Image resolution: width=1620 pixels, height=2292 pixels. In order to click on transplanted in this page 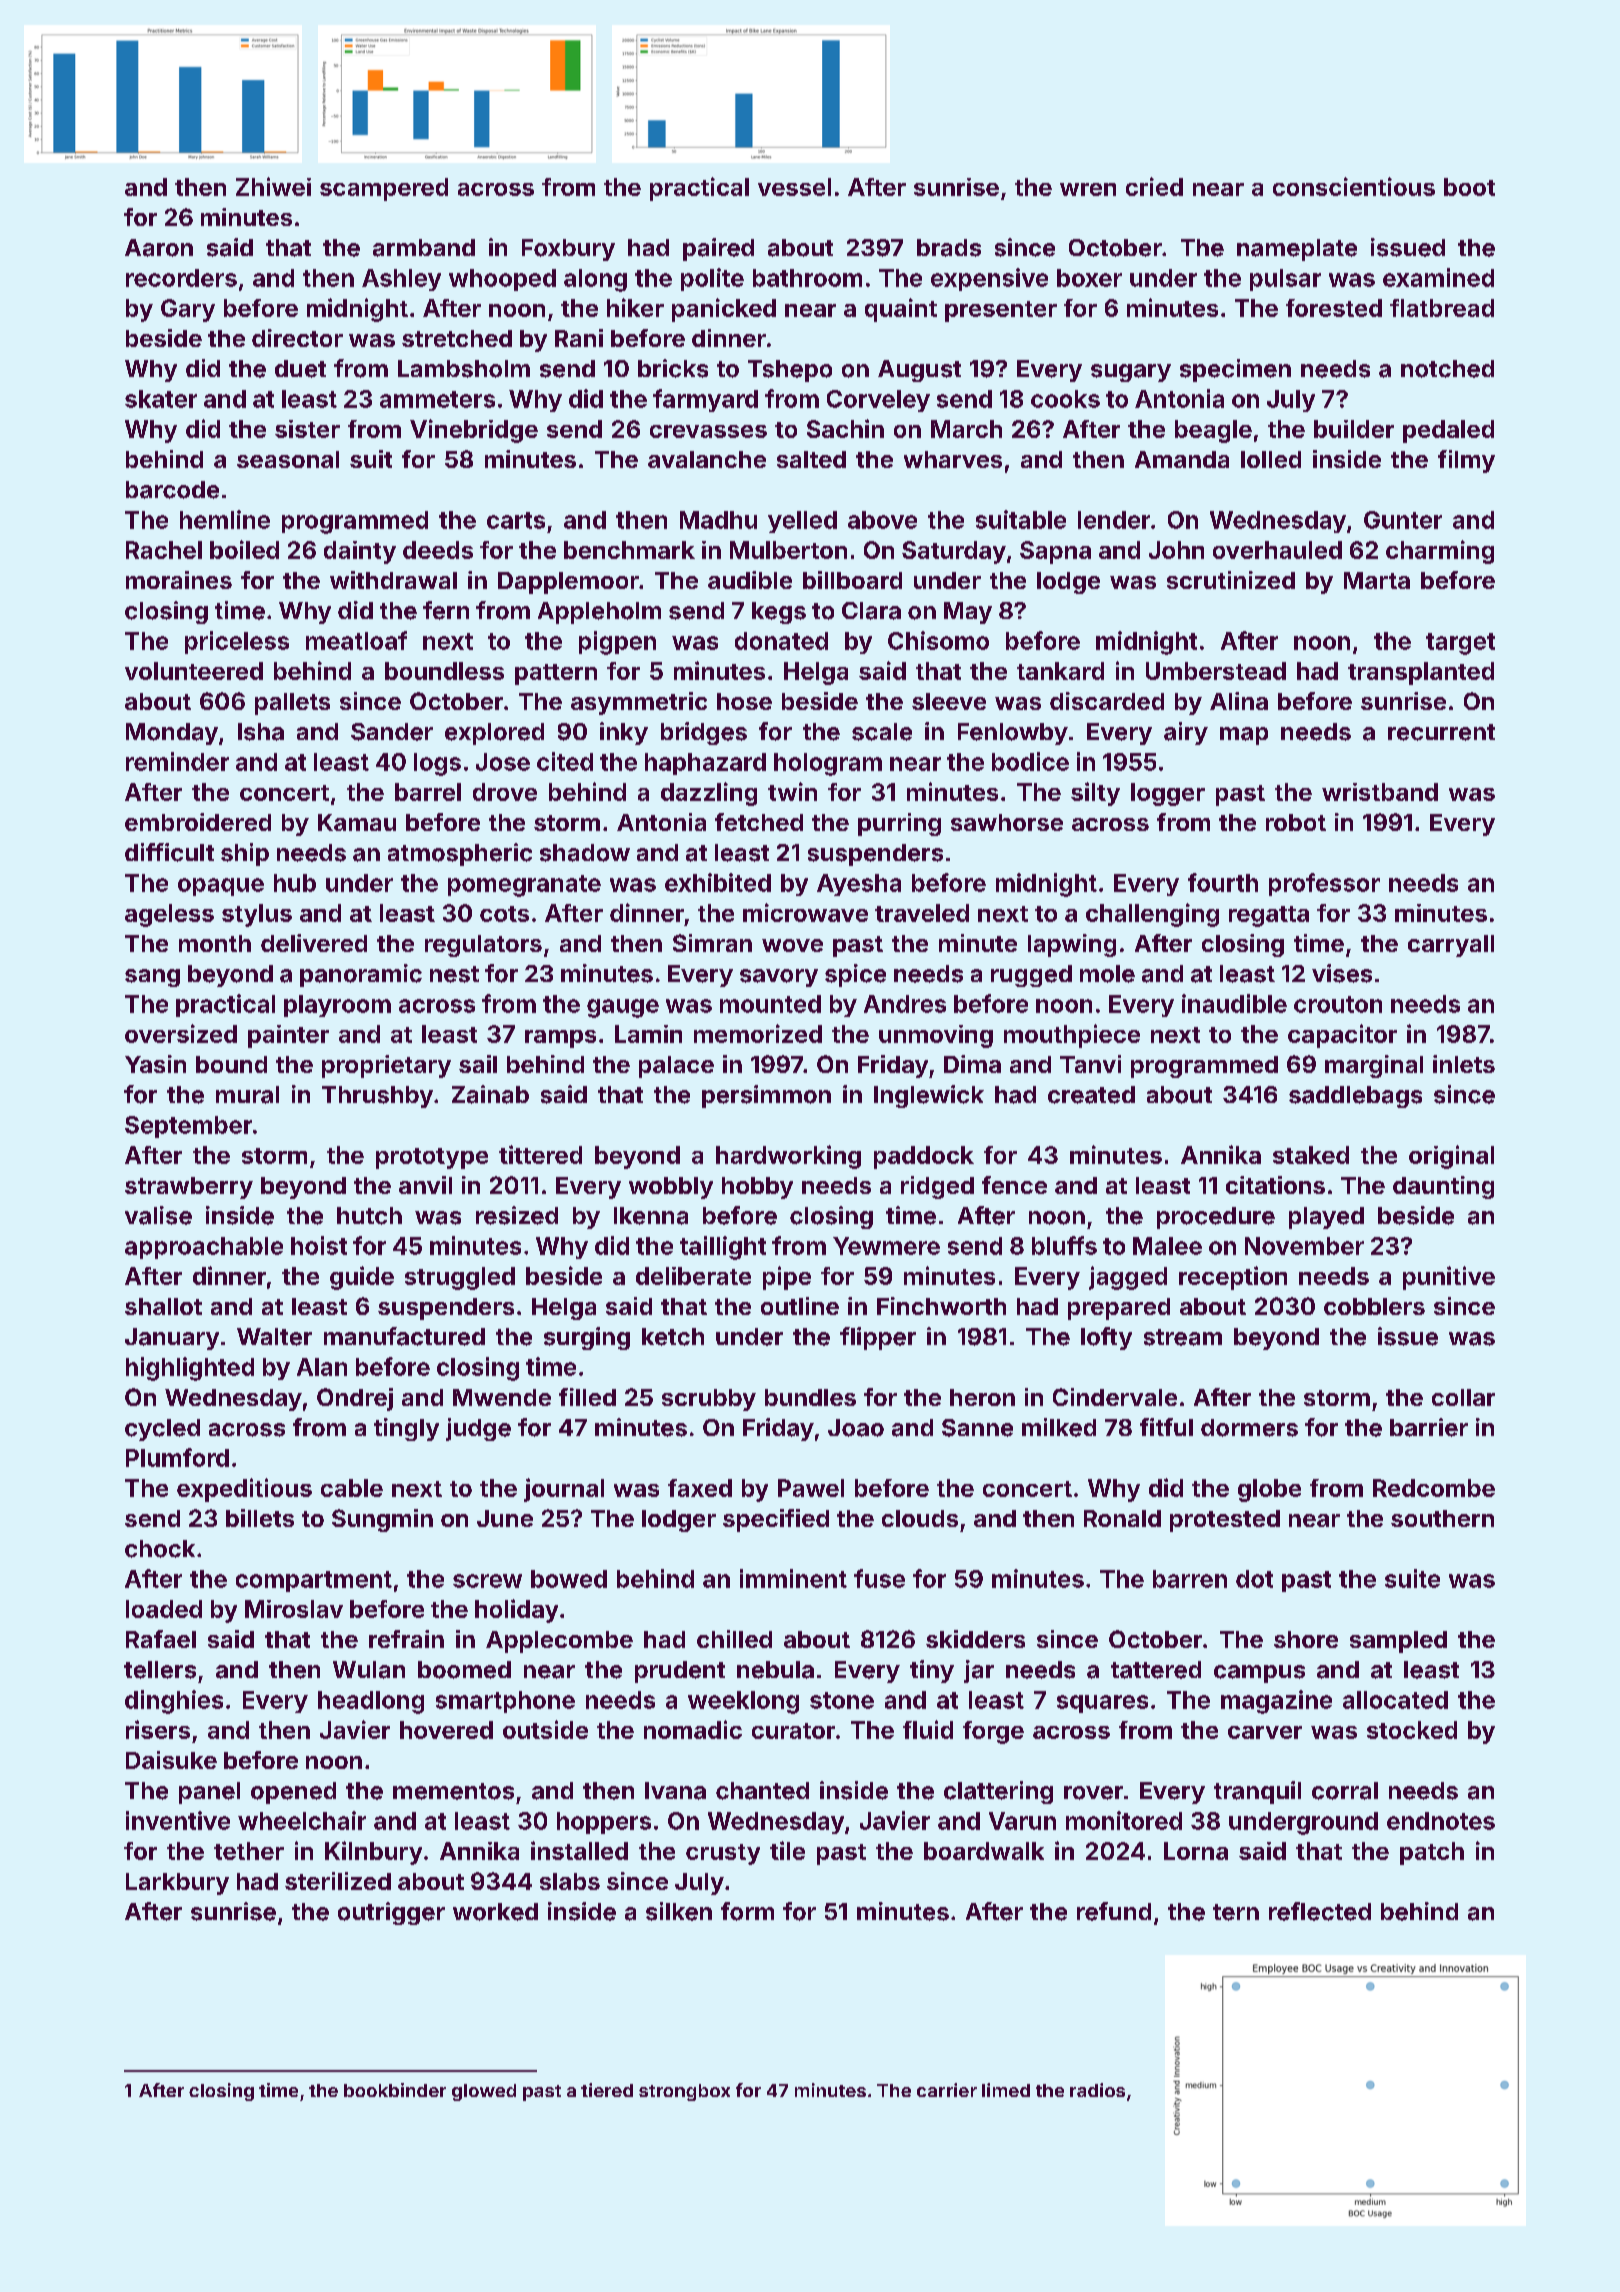, I will do `click(1421, 673)`.
